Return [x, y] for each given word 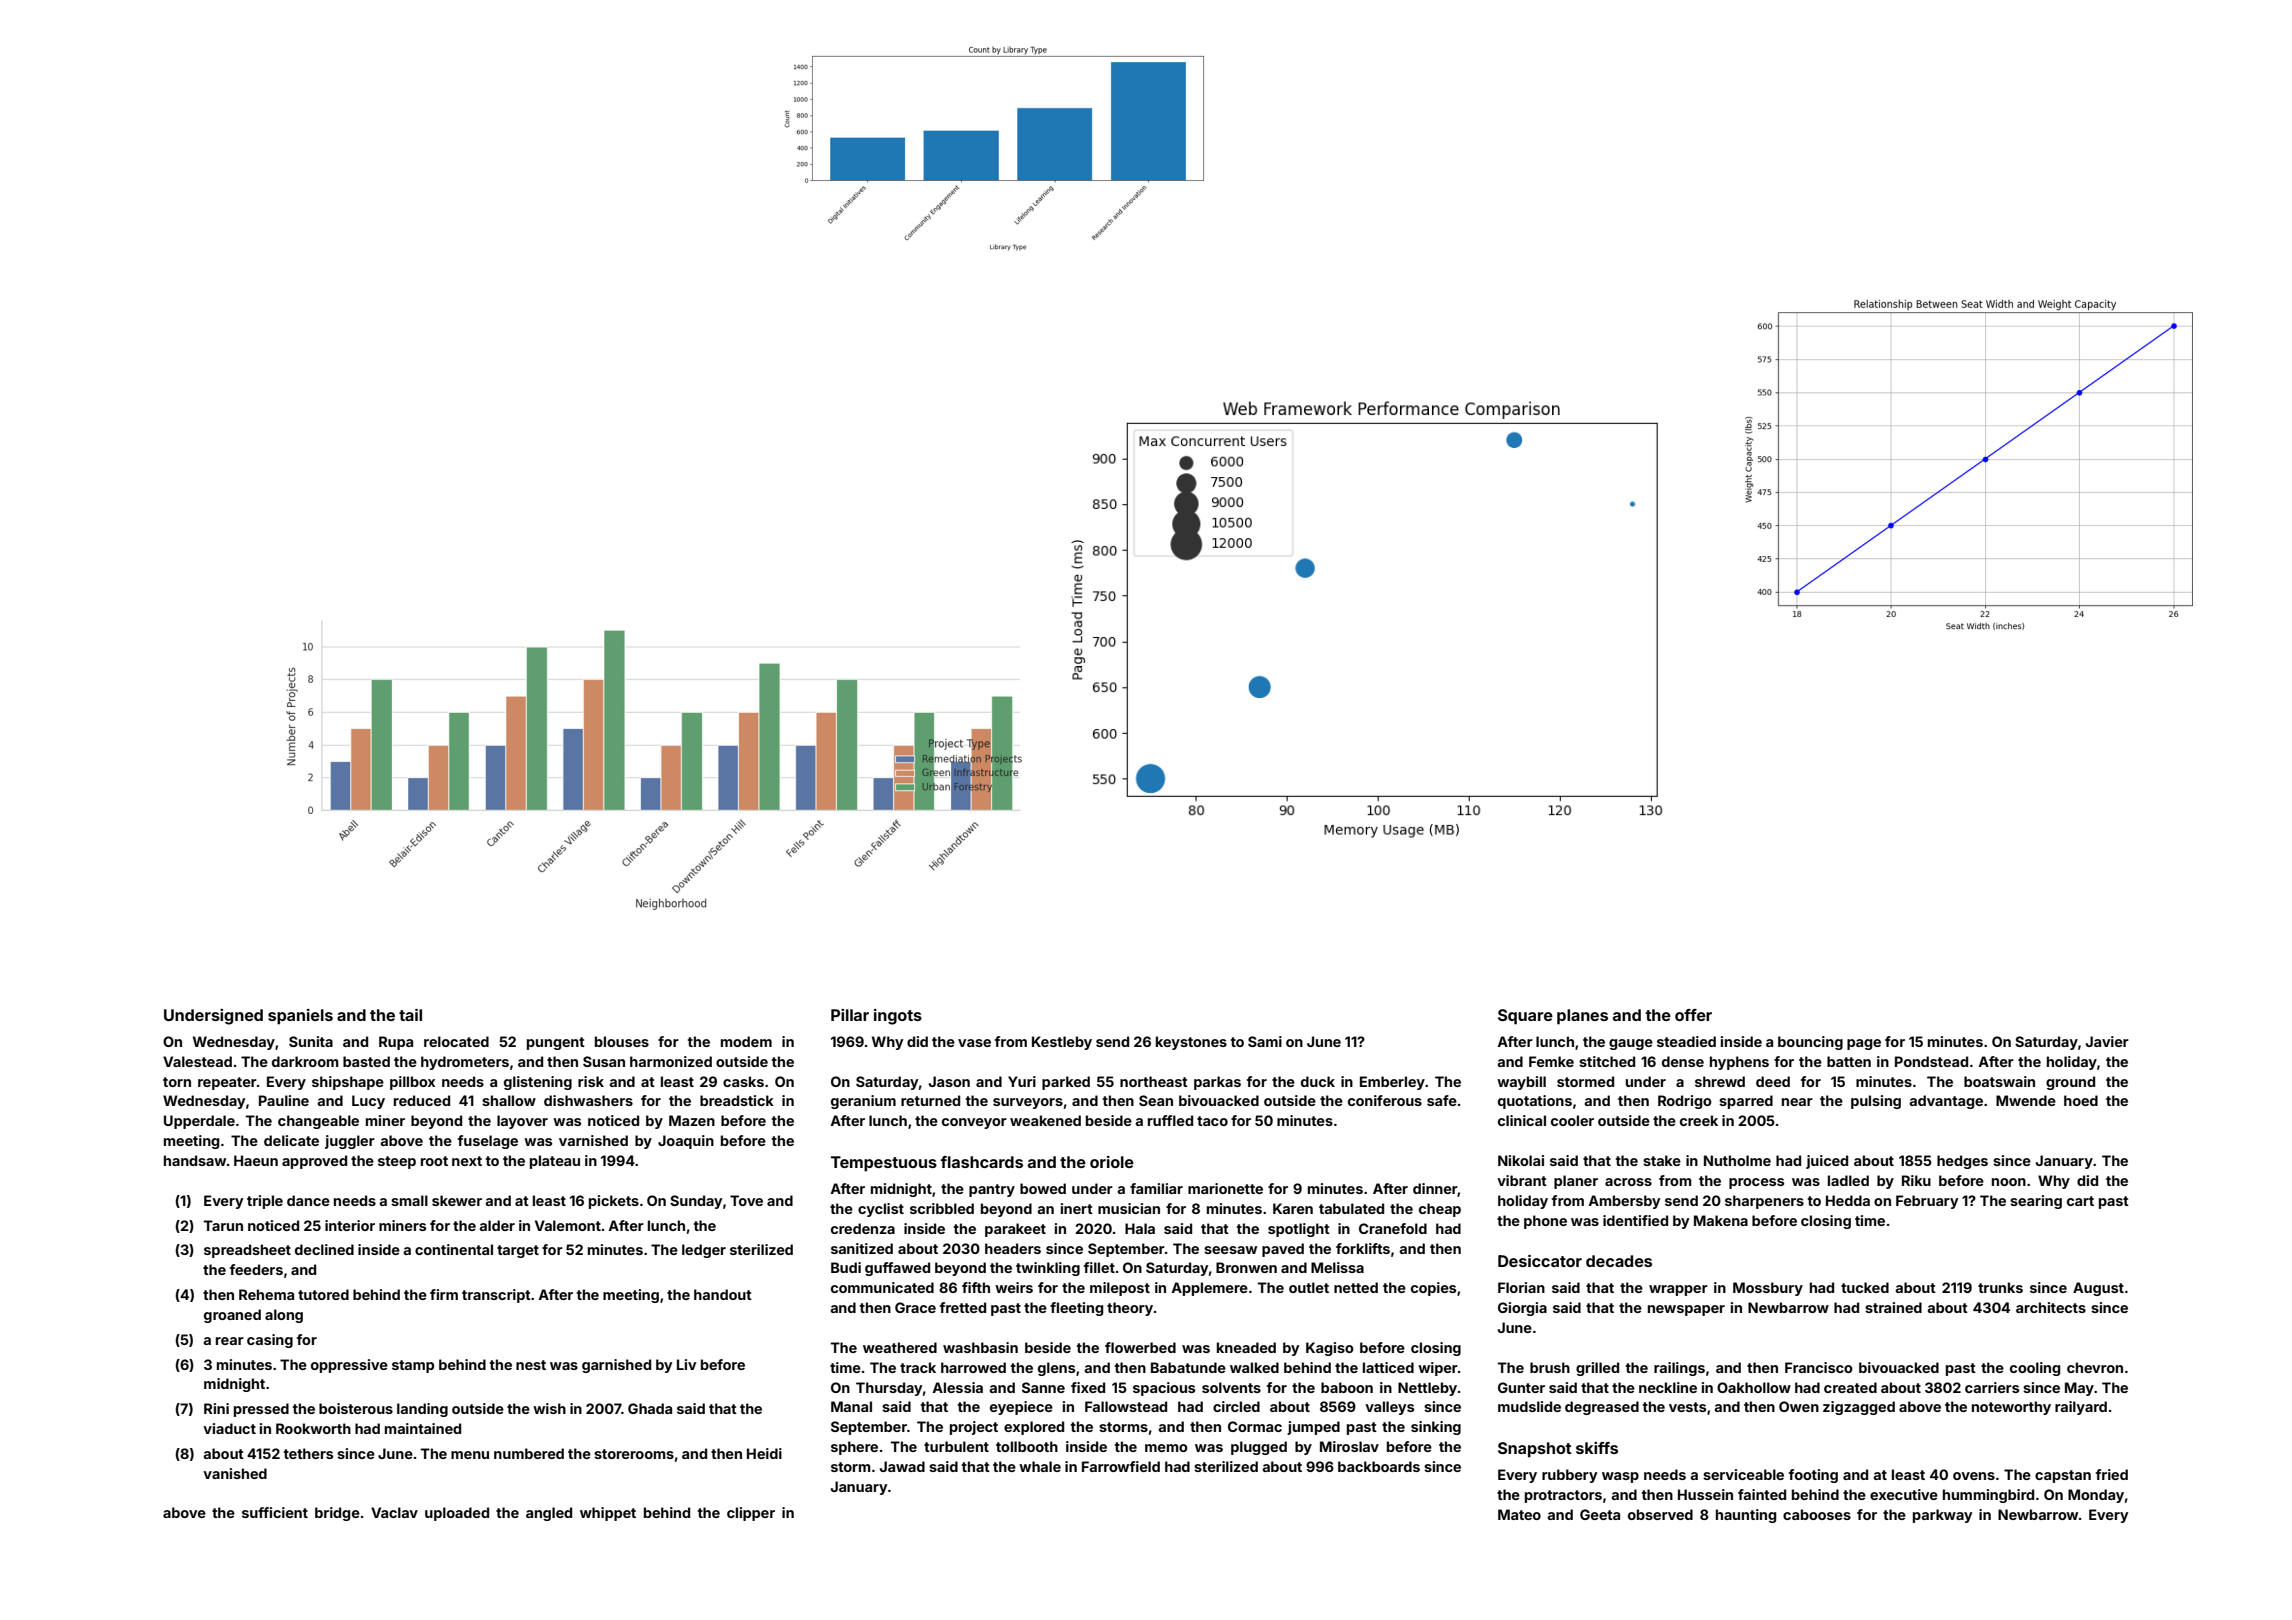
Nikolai [1521, 1160]
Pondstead [1931, 1061]
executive [1904, 1494]
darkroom [305, 1061]
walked [1254, 1367]
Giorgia [1522, 1309]
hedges [1962, 1162]
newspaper [1686, 1310]
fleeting [1076, 1309]
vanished [235, 1473]
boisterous [356, 1408]
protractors [1563, 1496]
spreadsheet [247, 1251]
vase [974, 1043]
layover [522, 1122]
